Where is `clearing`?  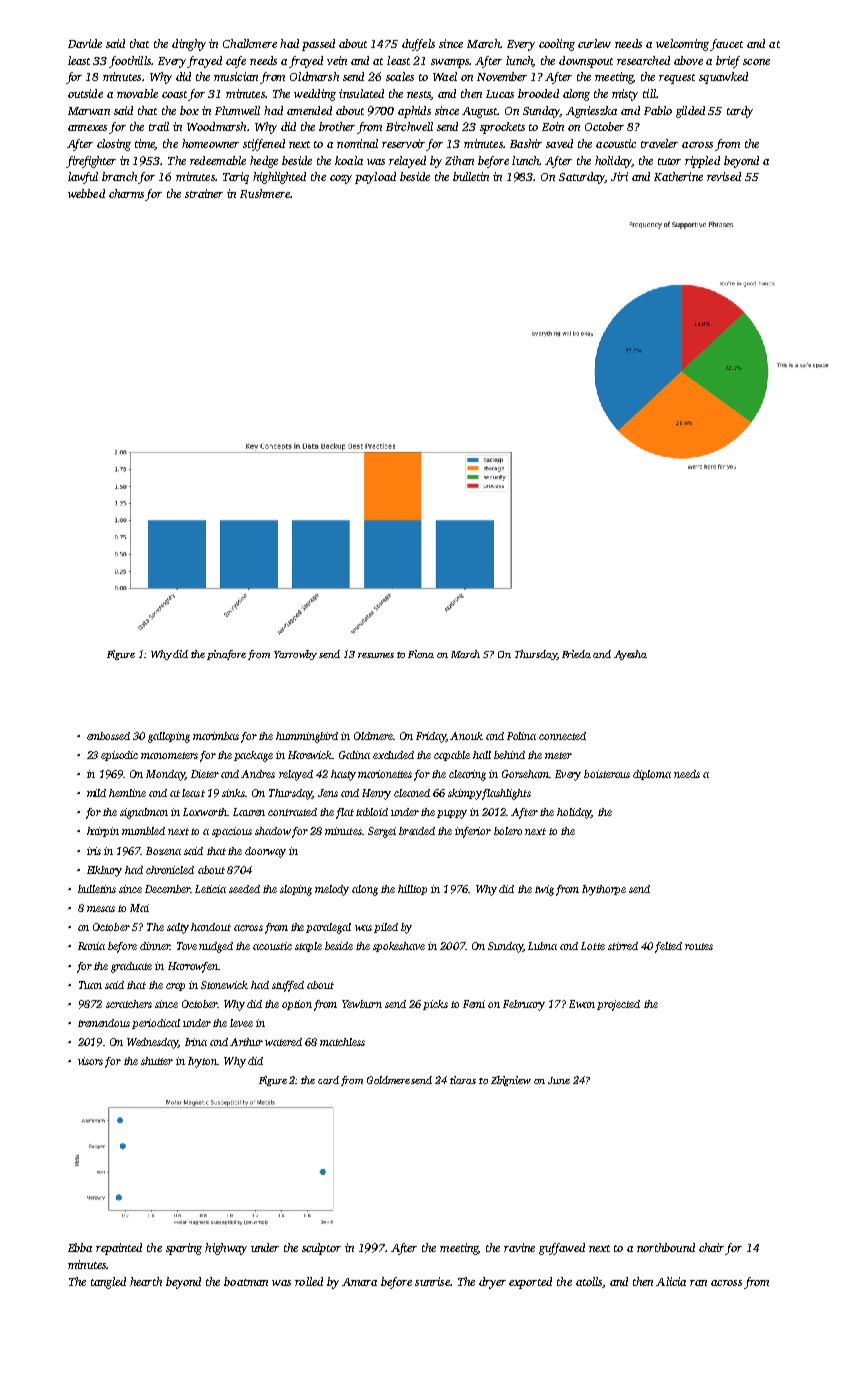 clearing is located at coordinates (467, 775).
